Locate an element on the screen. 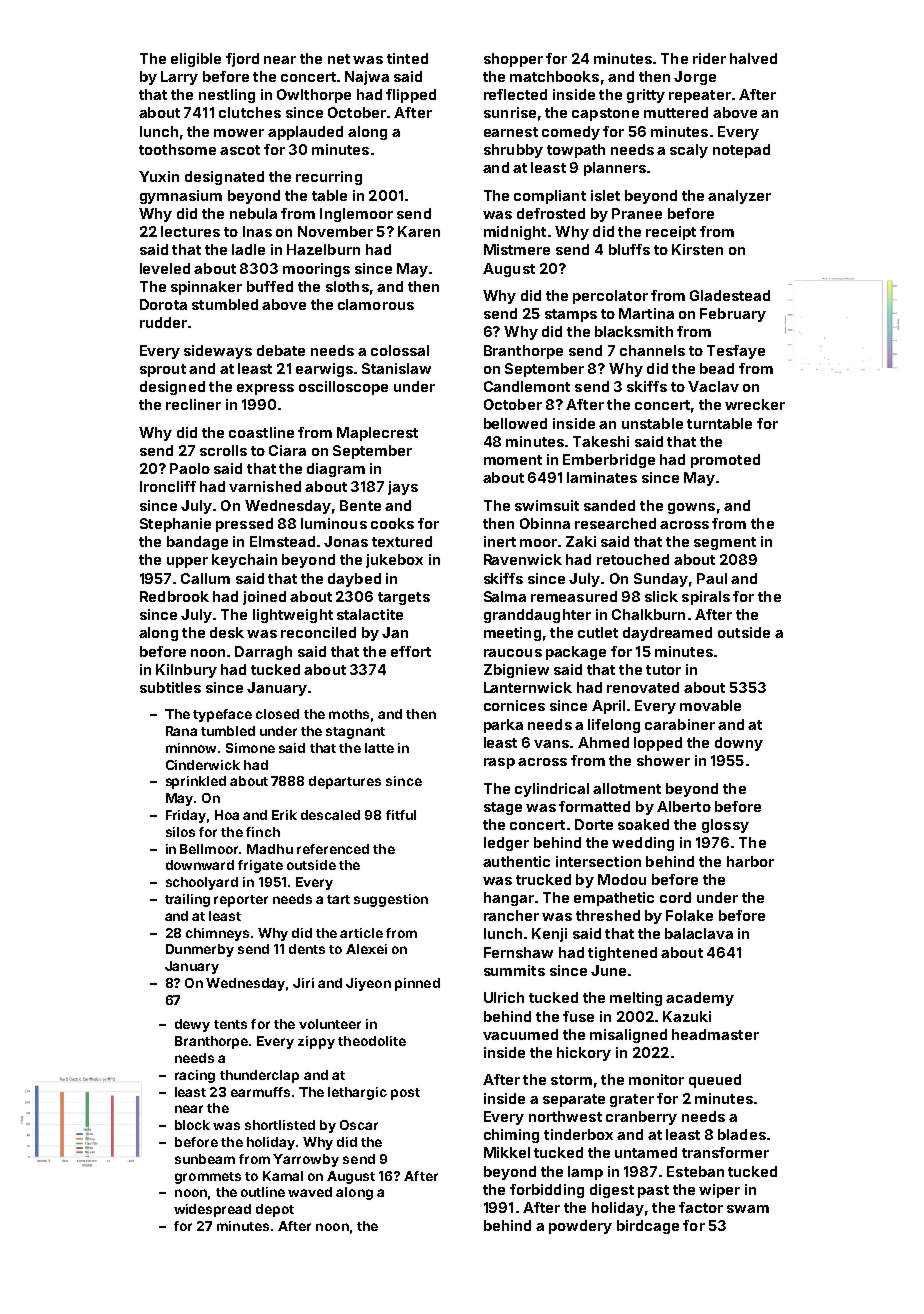  rider is located at coordinates (709, 58).
